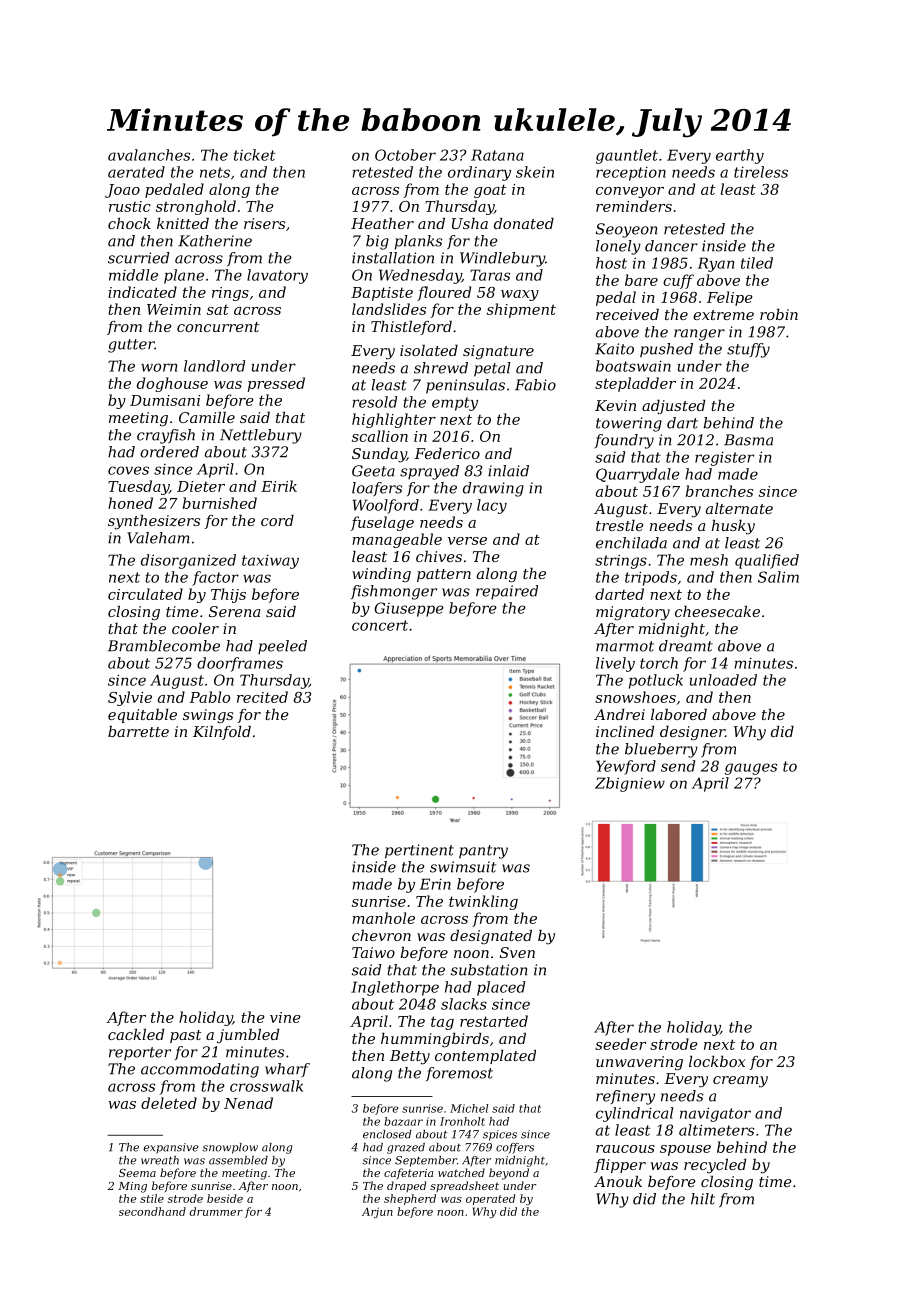  What do you see at coordinates (535, 172) in the page?
I see `skein` at bounding box center [535, 172].
